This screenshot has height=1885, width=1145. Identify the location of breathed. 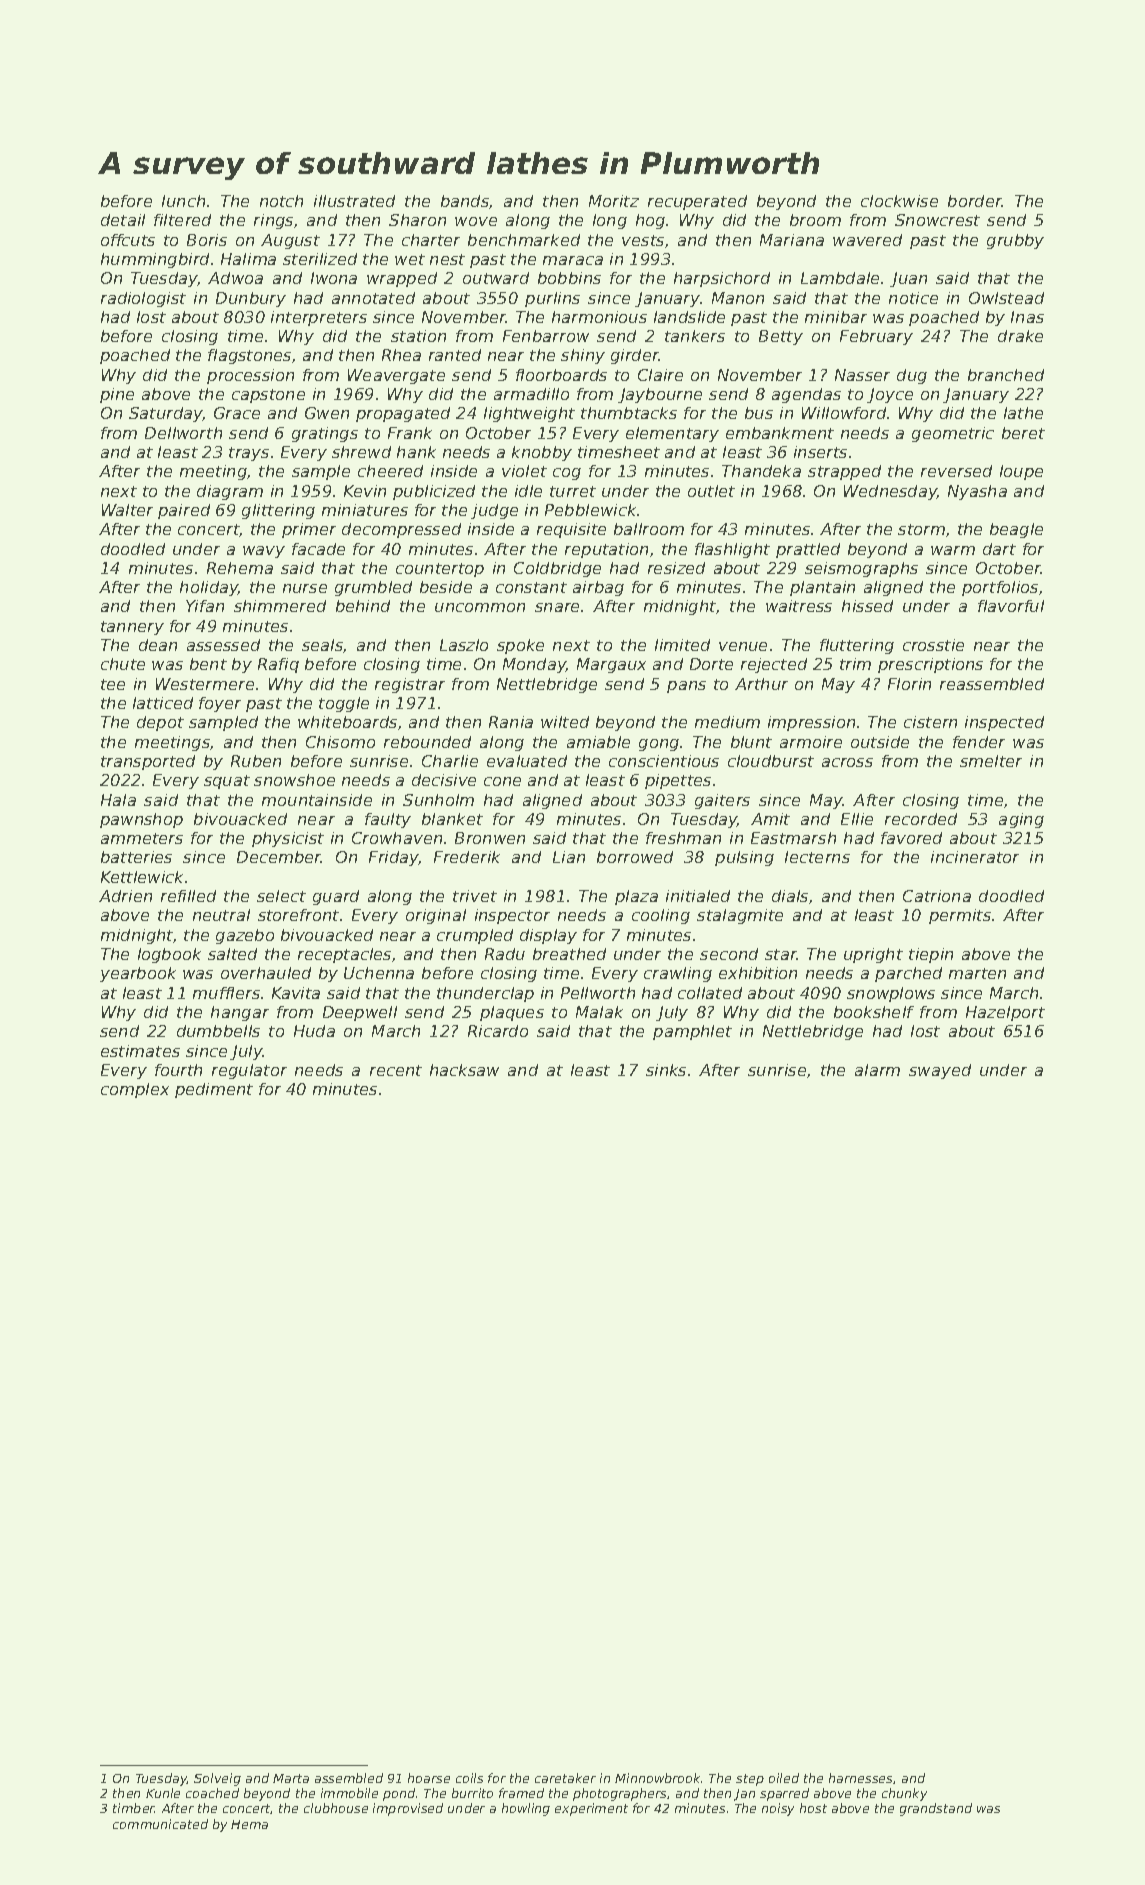
(569, 954).
